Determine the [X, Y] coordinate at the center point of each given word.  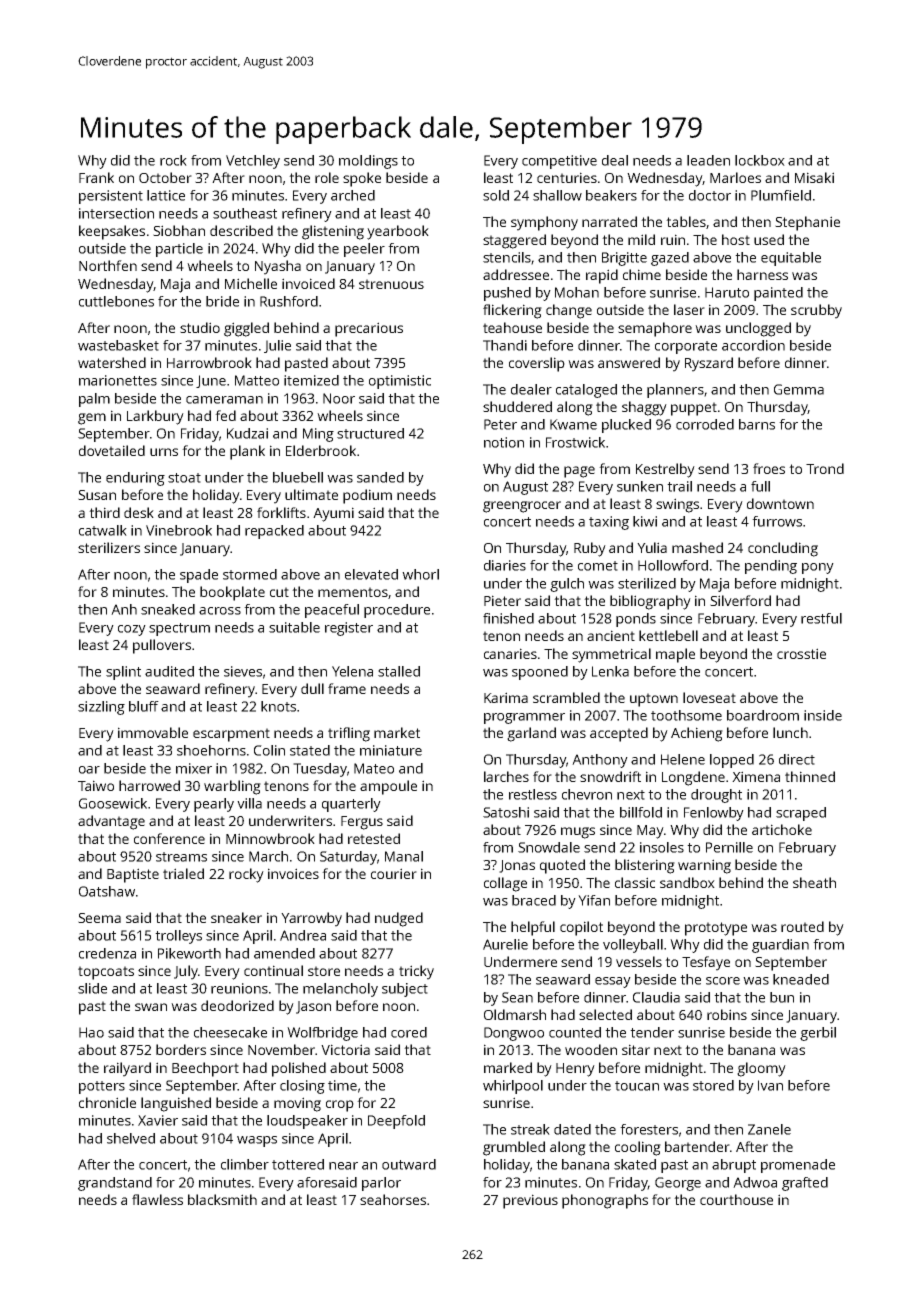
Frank [96, 177]
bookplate [232, 593]
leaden [708, 160]
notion [504, 442]
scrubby [816, 311]
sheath [814, 882]
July [186, 972]
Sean [517, 997]
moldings [368, 162]
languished [176, 1104]
